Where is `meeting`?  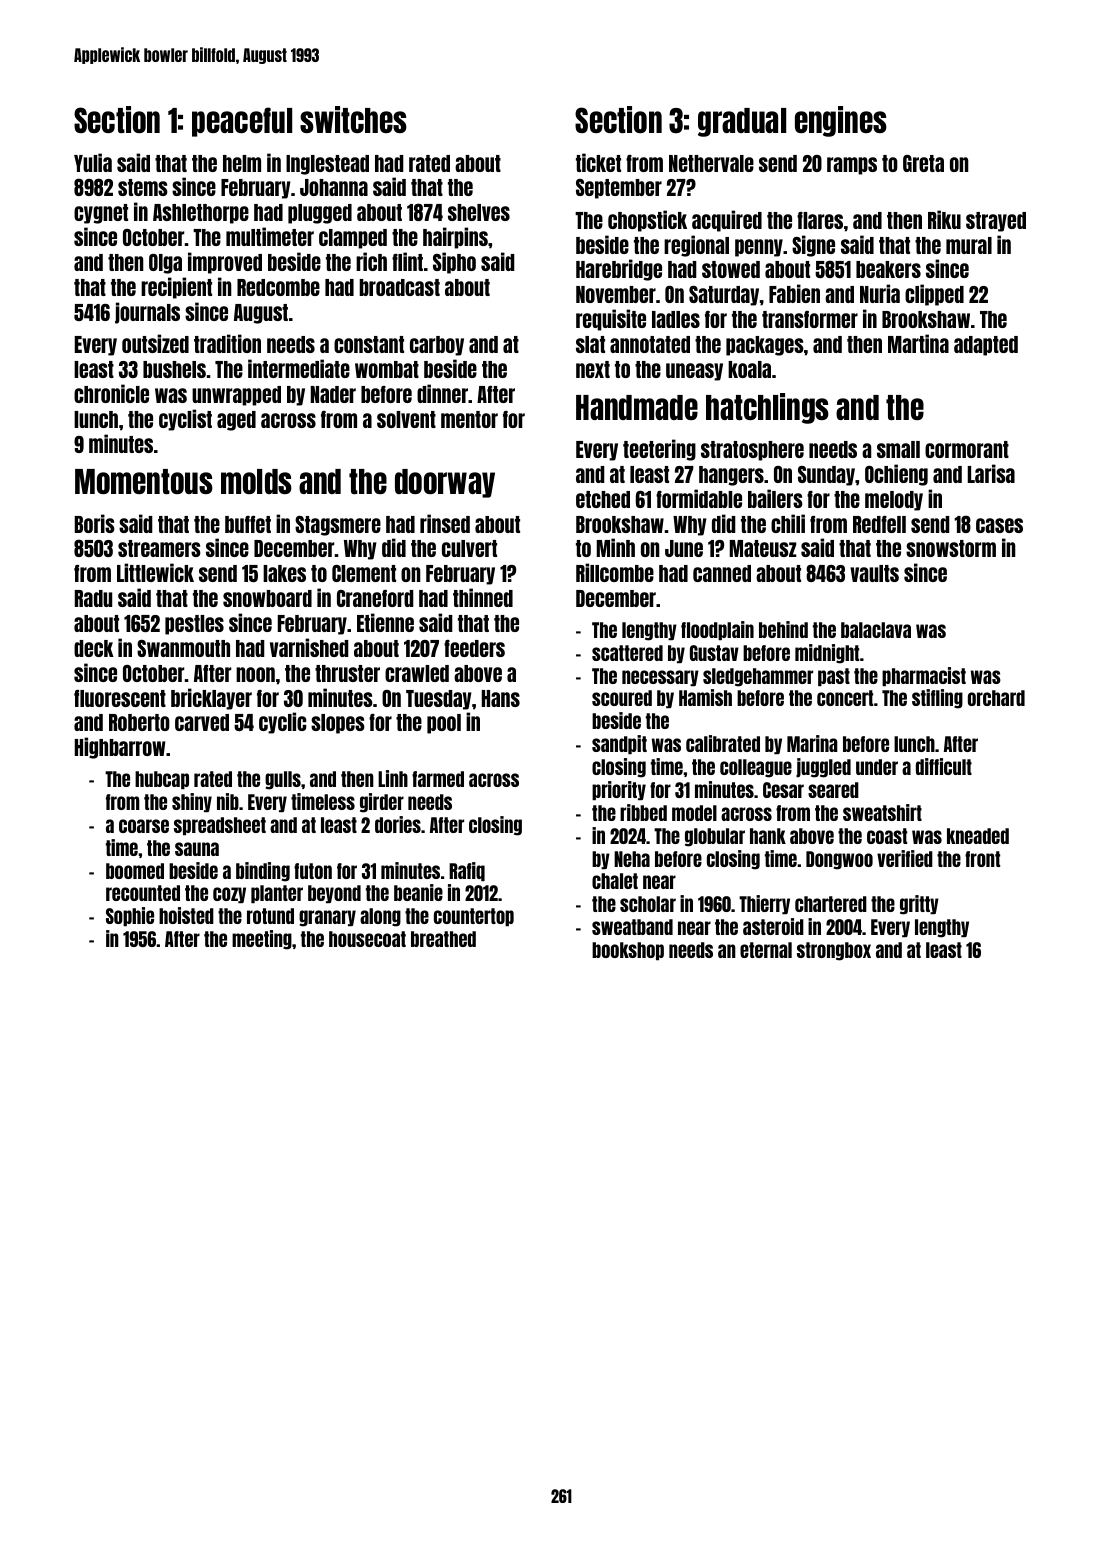
meeting is located at coordinates (262, 940).
